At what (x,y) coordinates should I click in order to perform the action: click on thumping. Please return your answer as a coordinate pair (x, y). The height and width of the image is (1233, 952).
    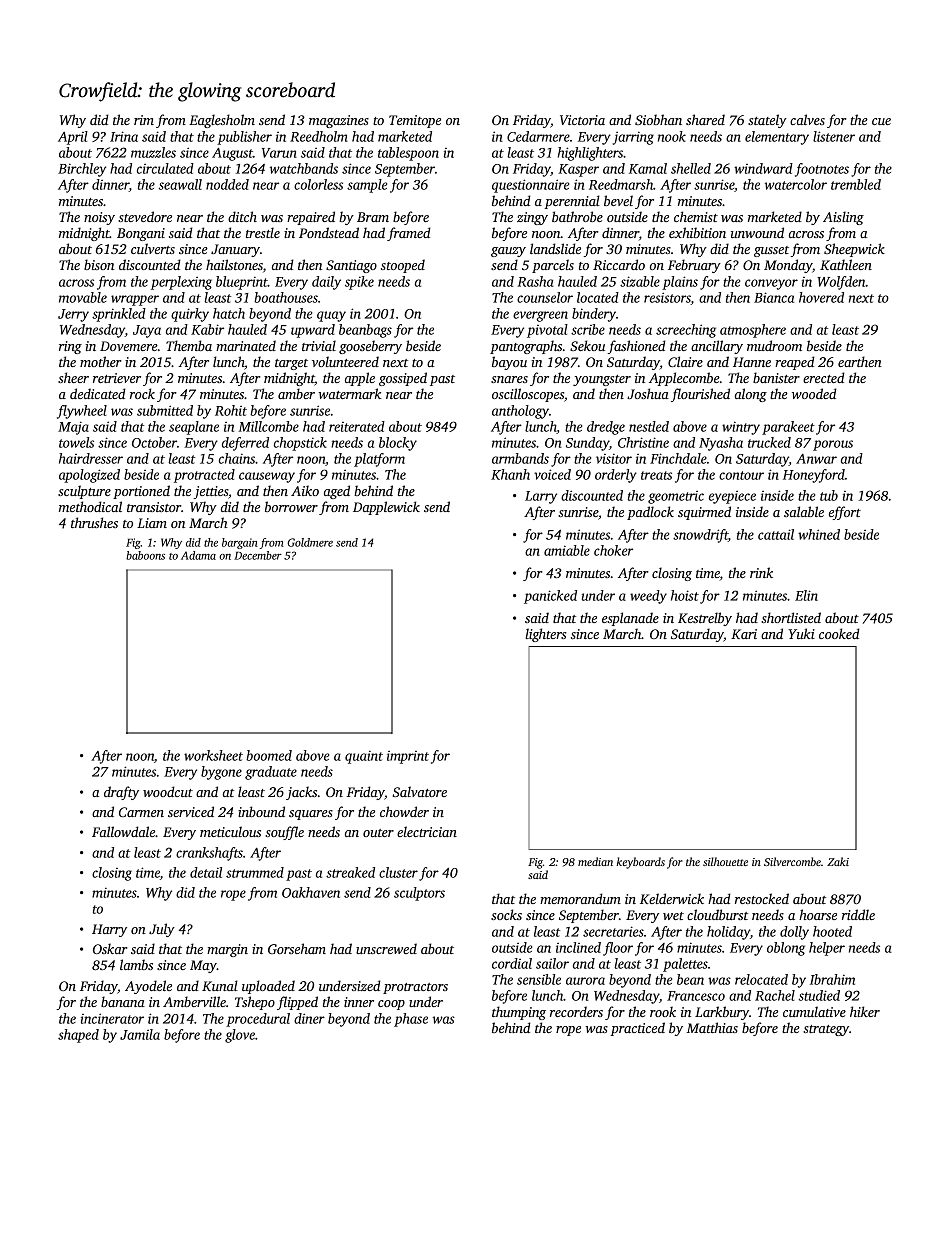
    Looking at the image, I should click on (519, 1013).
